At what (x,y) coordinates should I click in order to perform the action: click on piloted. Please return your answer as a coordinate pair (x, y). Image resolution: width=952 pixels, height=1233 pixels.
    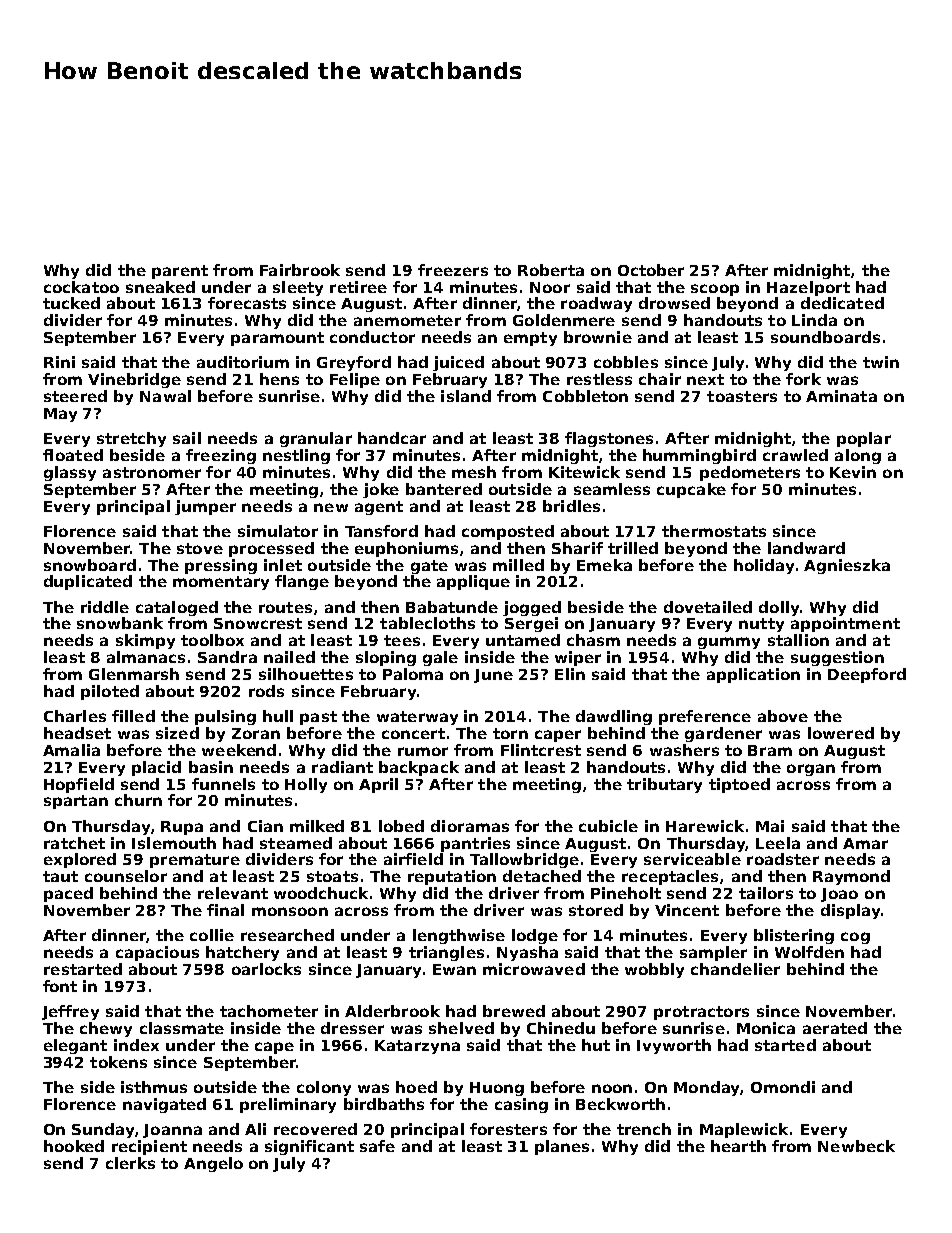
    Looking at the image, I should click on (110, 692).
